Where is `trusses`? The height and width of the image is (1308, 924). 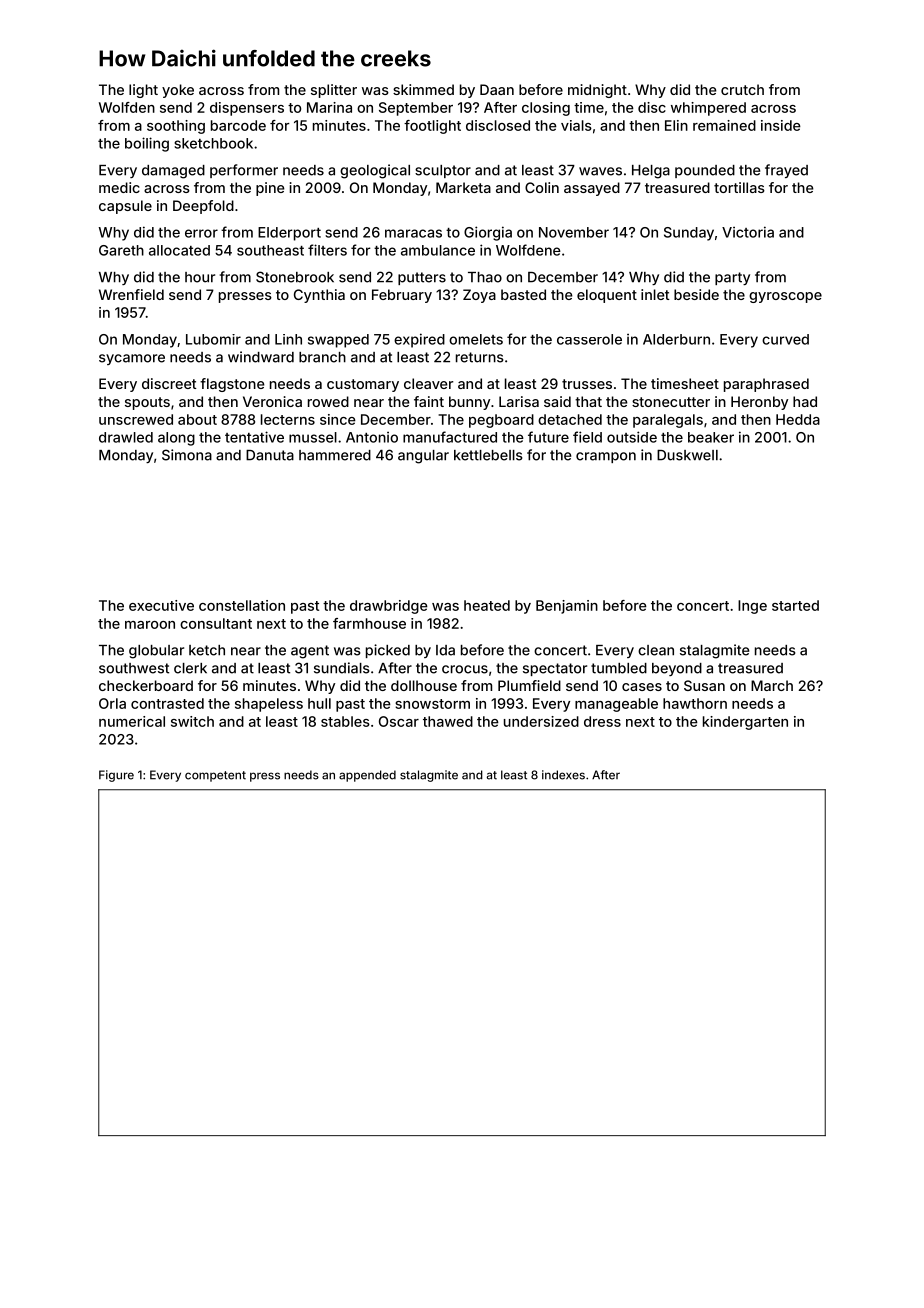
trusses is located at coordinates (587, 384).
